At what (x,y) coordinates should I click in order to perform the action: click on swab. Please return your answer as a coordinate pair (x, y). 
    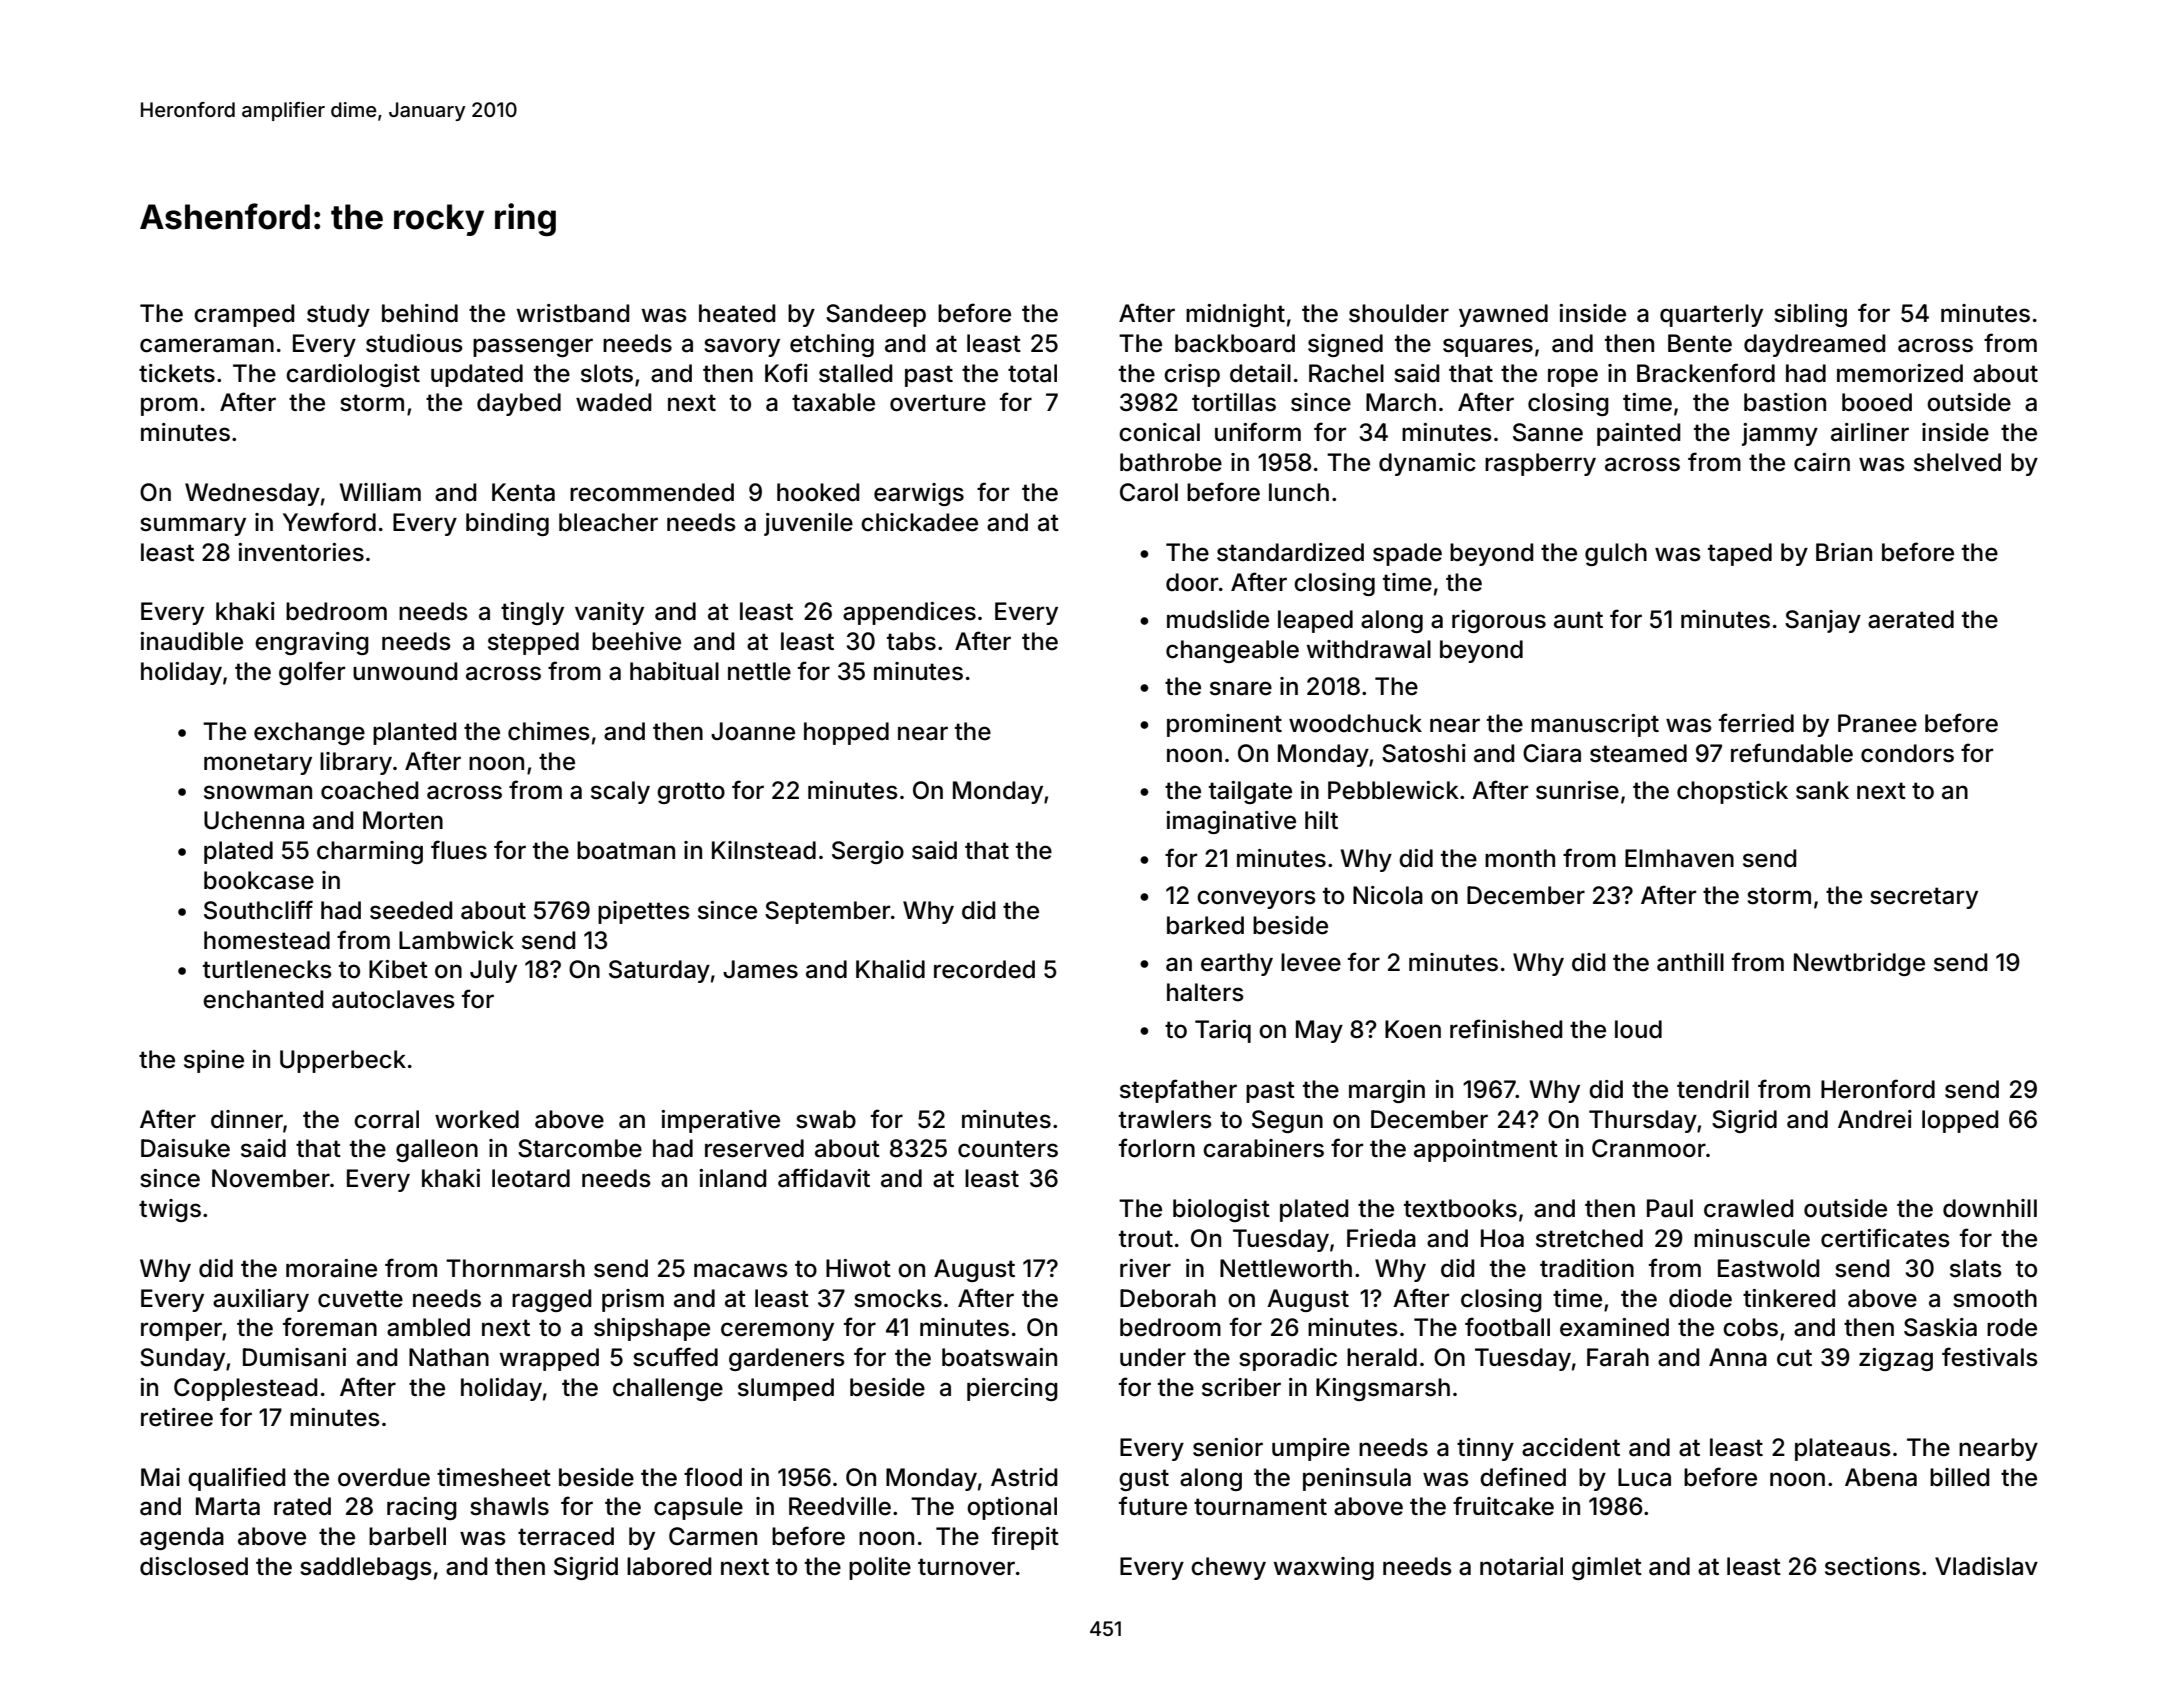
    Looking at the image, I should click on (826, 1119).
